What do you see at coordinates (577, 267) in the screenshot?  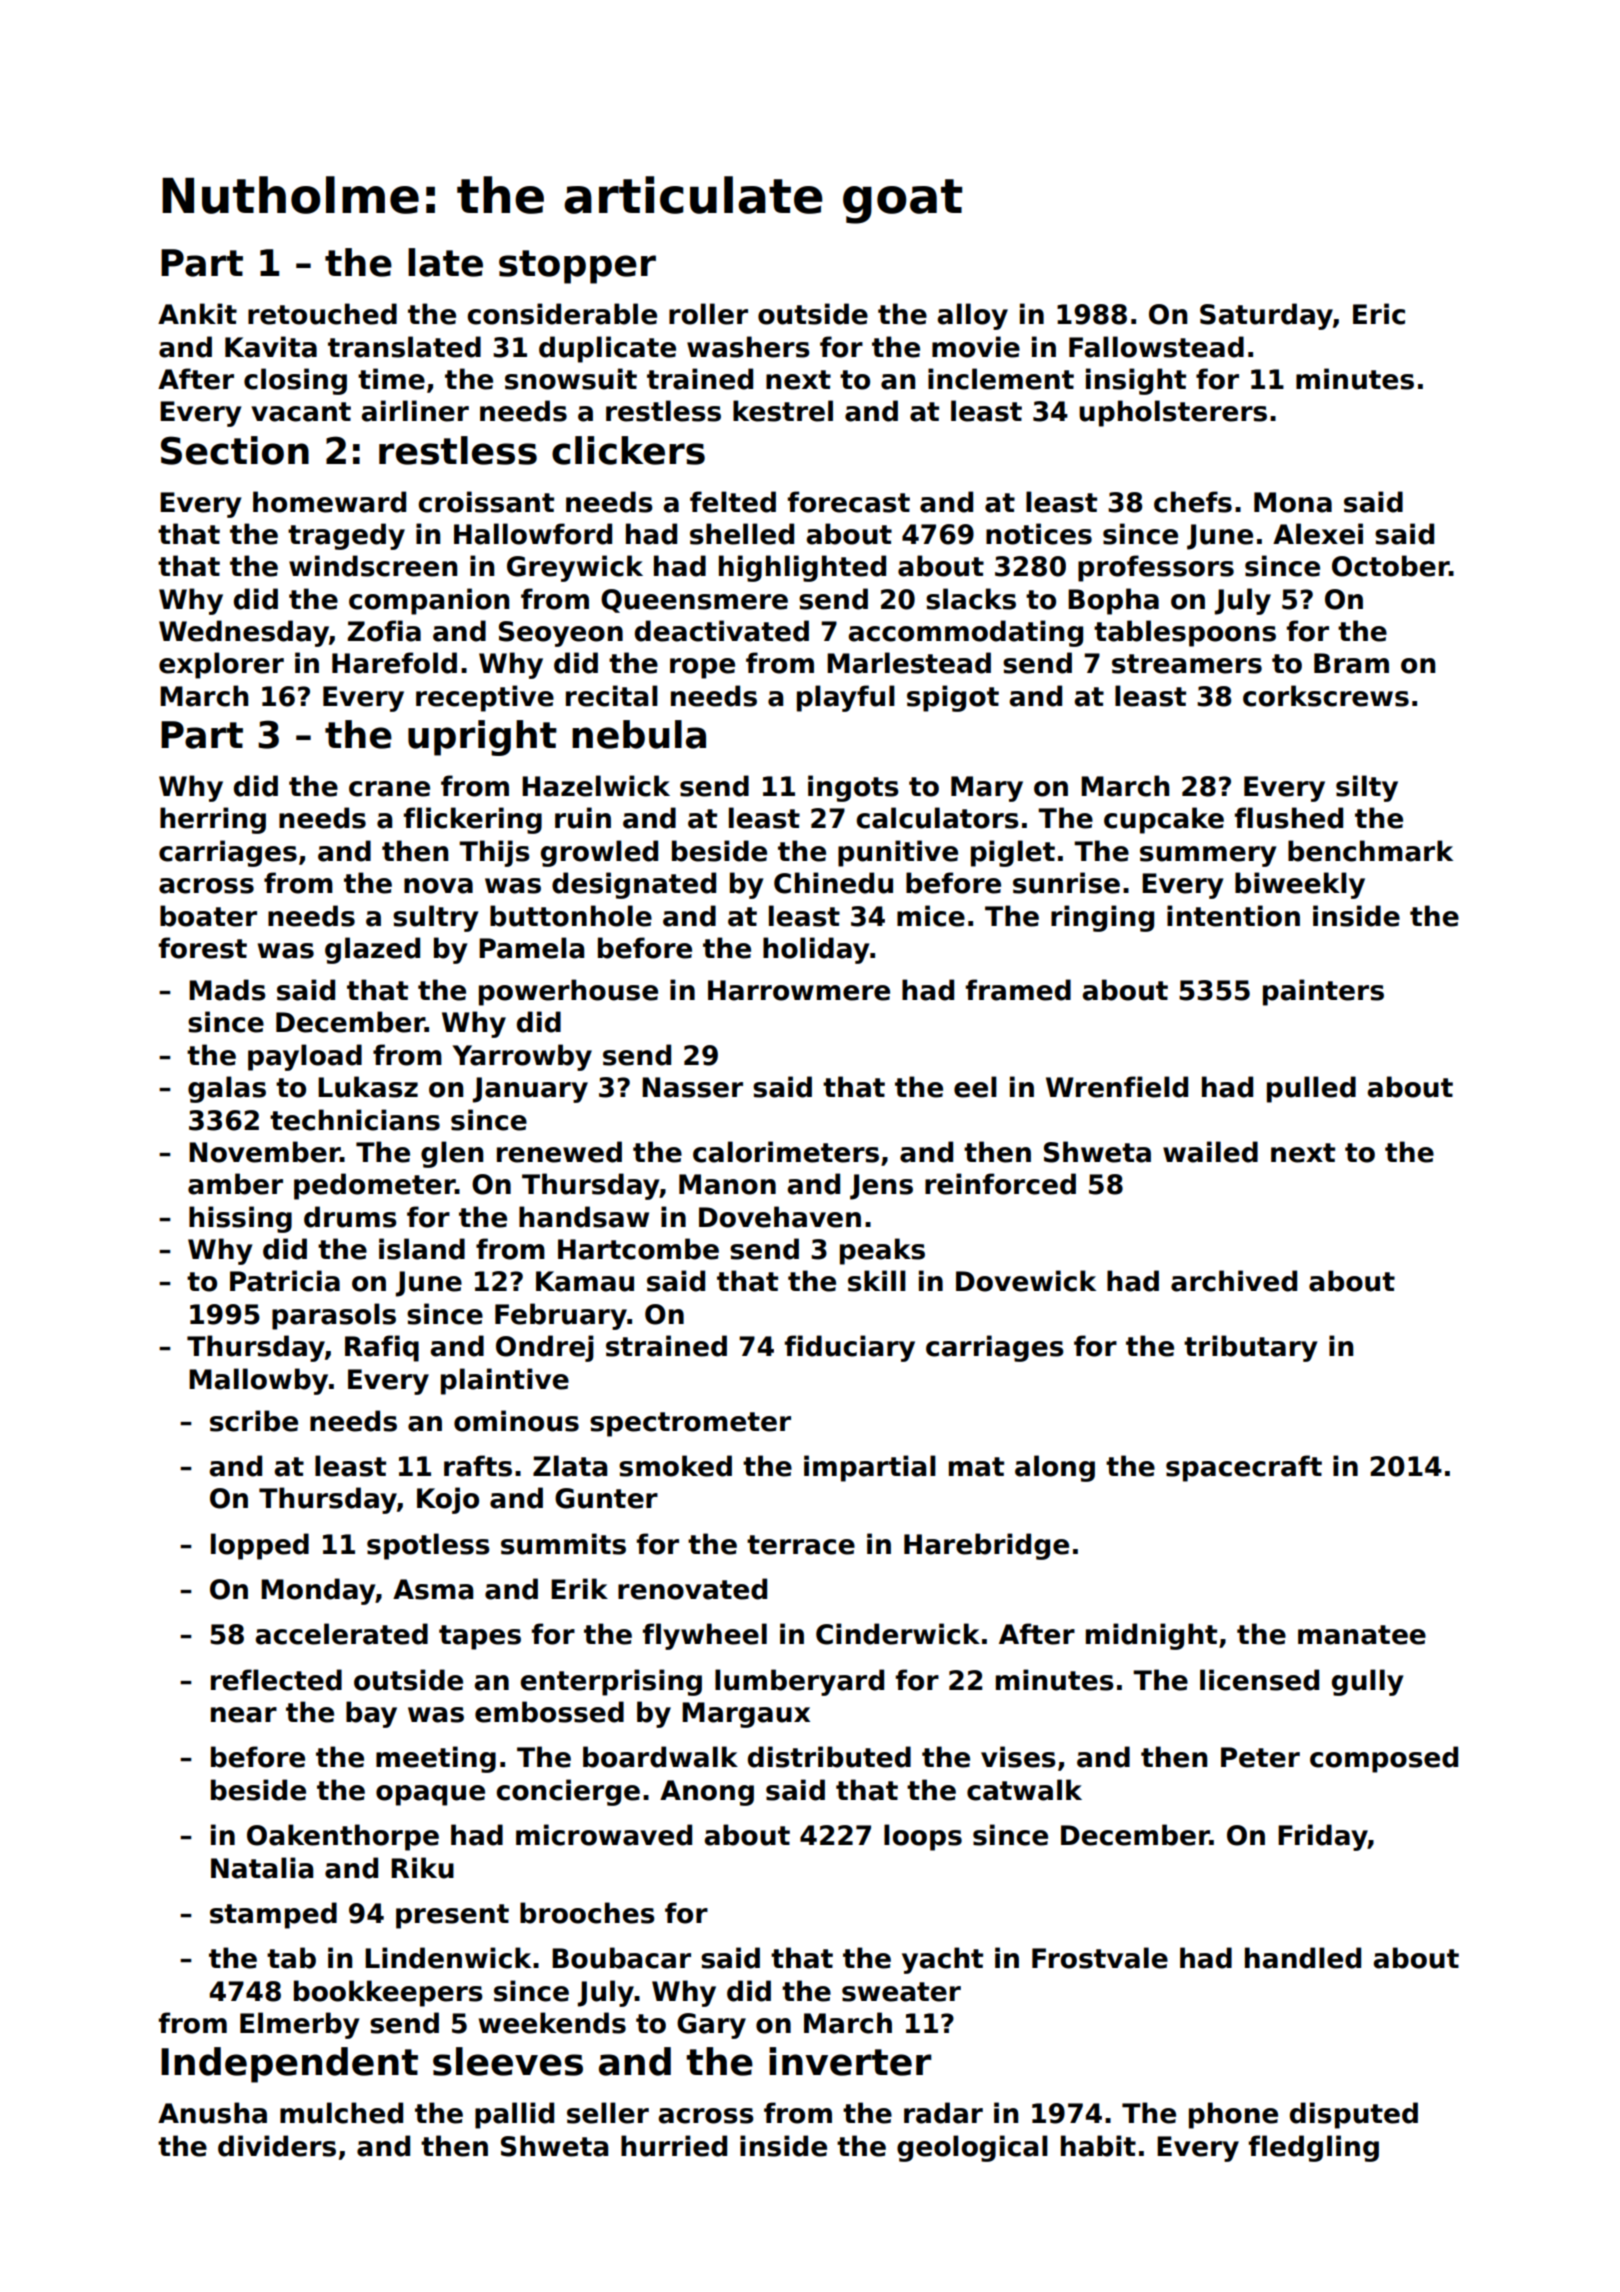 I see `stopper` at bounding box center [577, 267].
